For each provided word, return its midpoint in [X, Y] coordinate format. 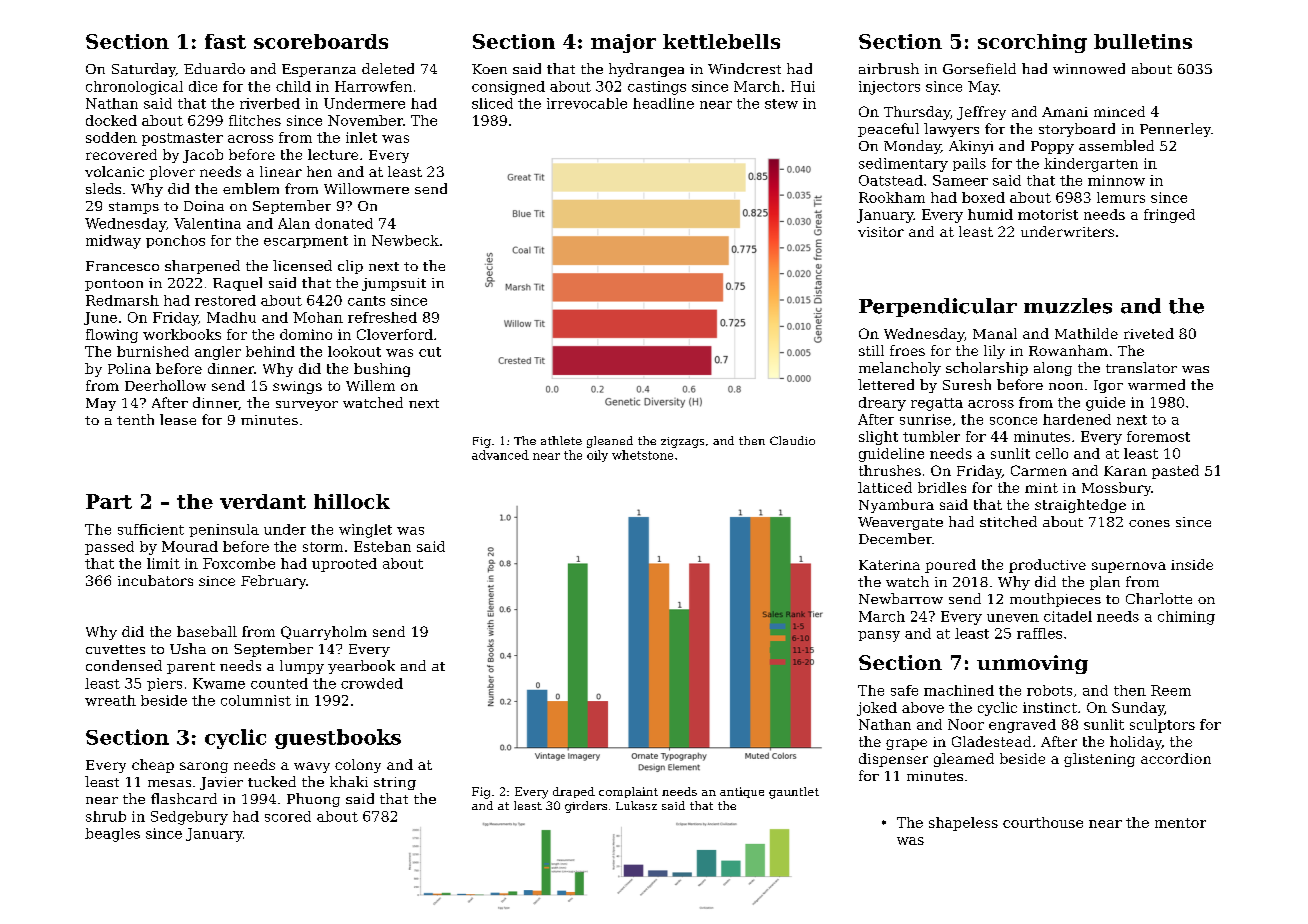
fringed [1169, 216]
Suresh [967, 384]
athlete [561, 440]
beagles [112, 835]
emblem [251, 188]
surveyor [307, 406]
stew [781, 104]
